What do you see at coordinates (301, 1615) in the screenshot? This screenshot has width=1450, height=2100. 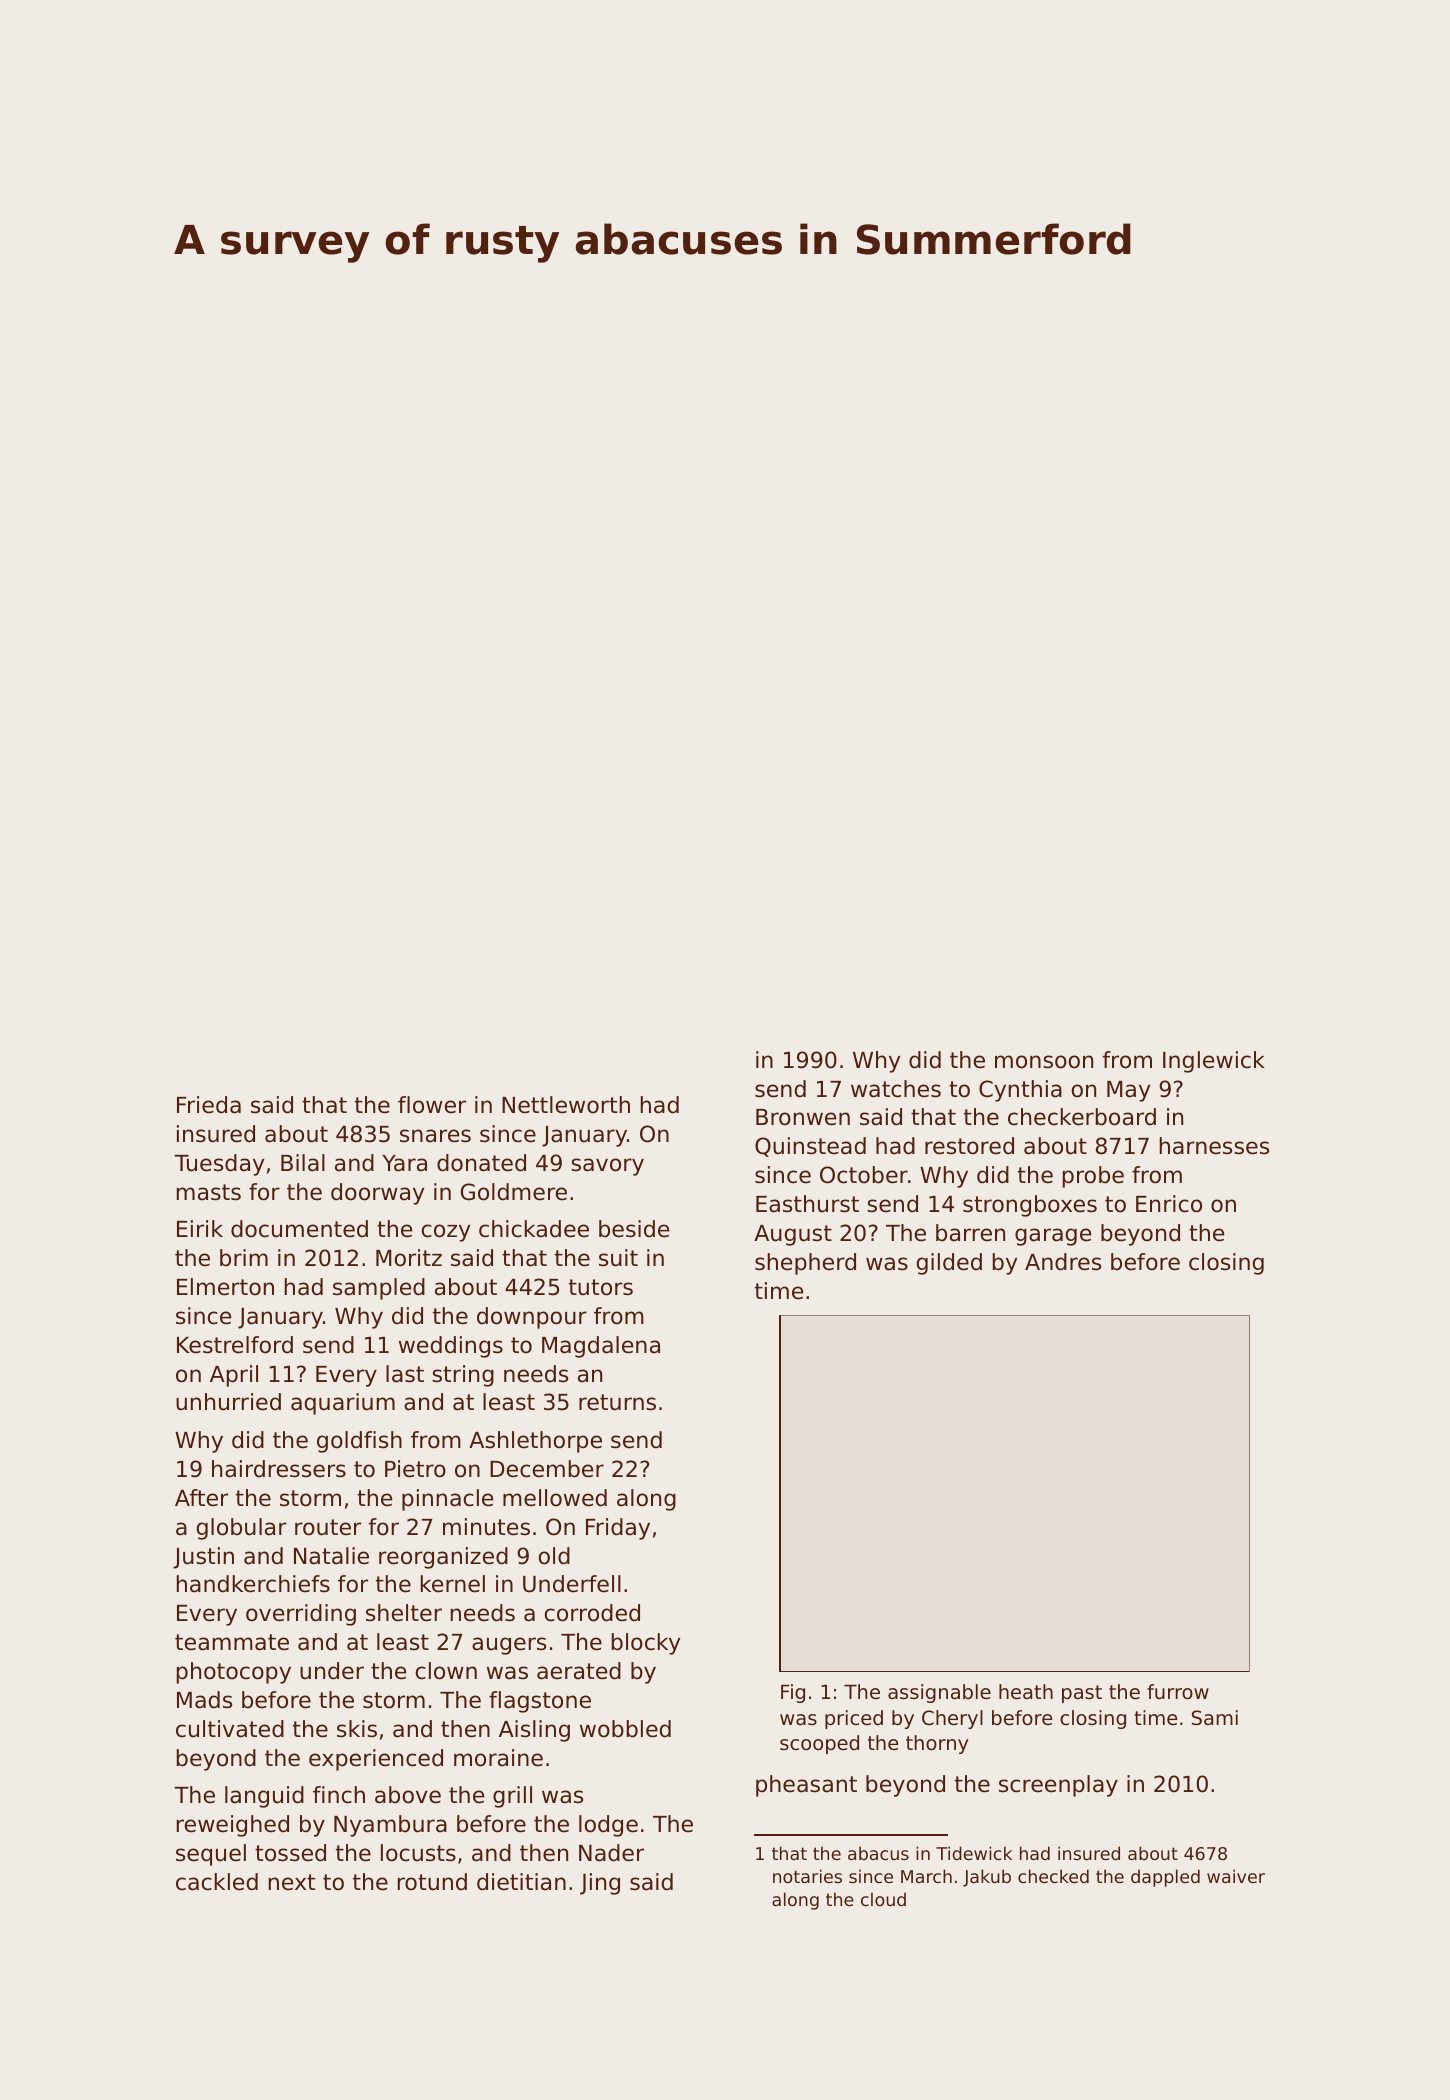 I see `overriding` at bounding box center [301, 1615].
